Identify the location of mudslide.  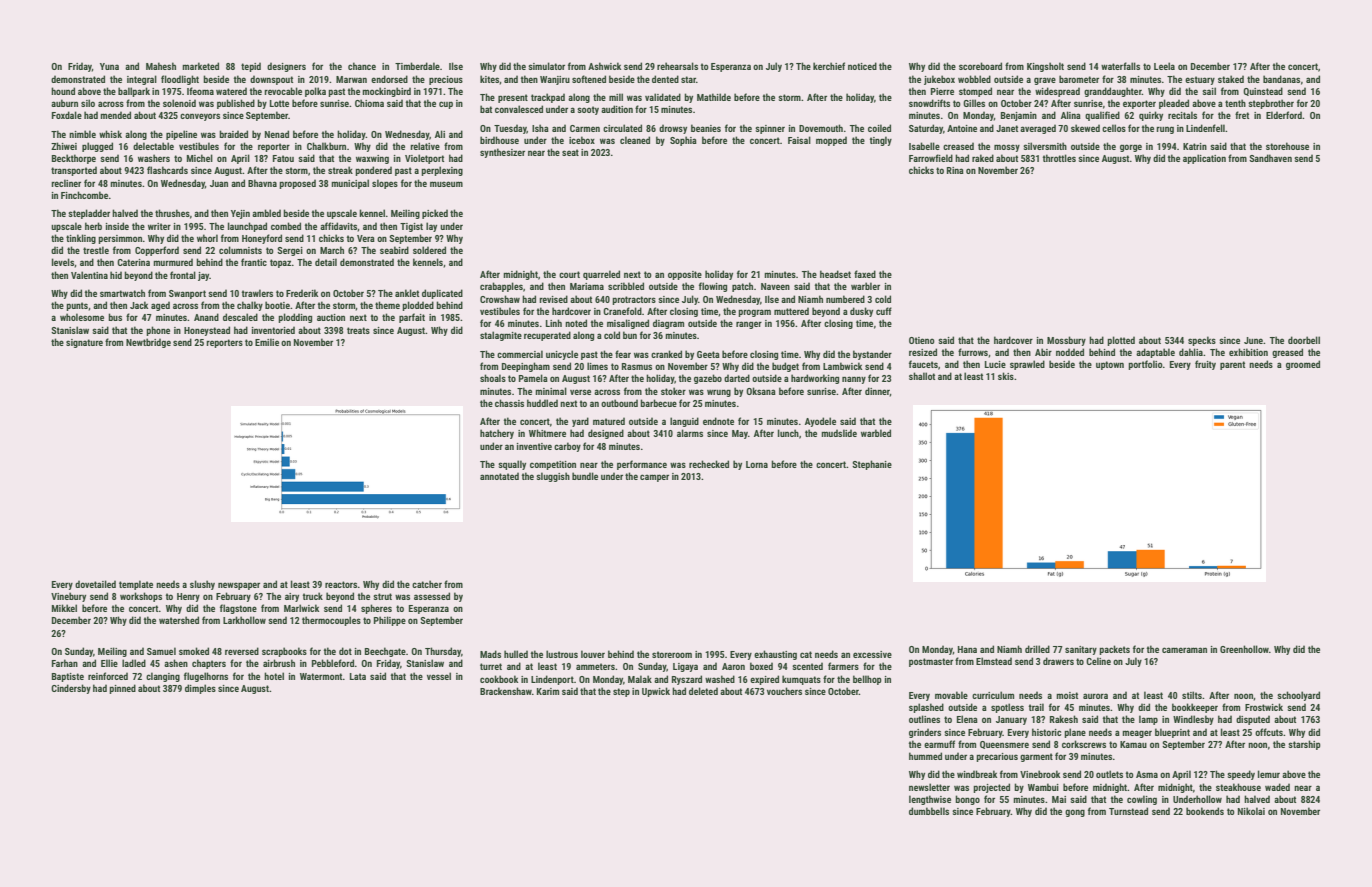
(839, 433).
